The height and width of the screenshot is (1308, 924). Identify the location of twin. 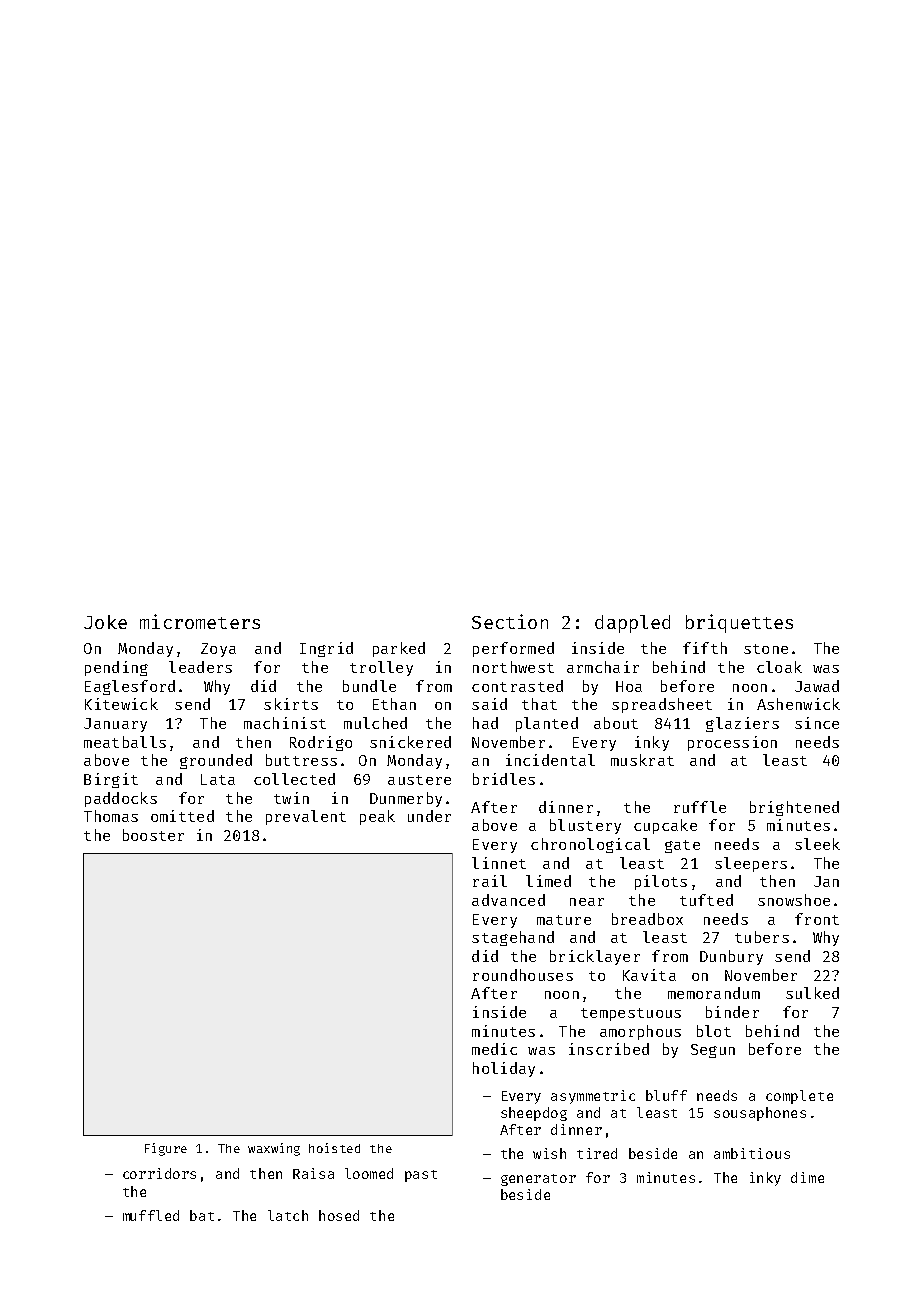
(291, 798).
